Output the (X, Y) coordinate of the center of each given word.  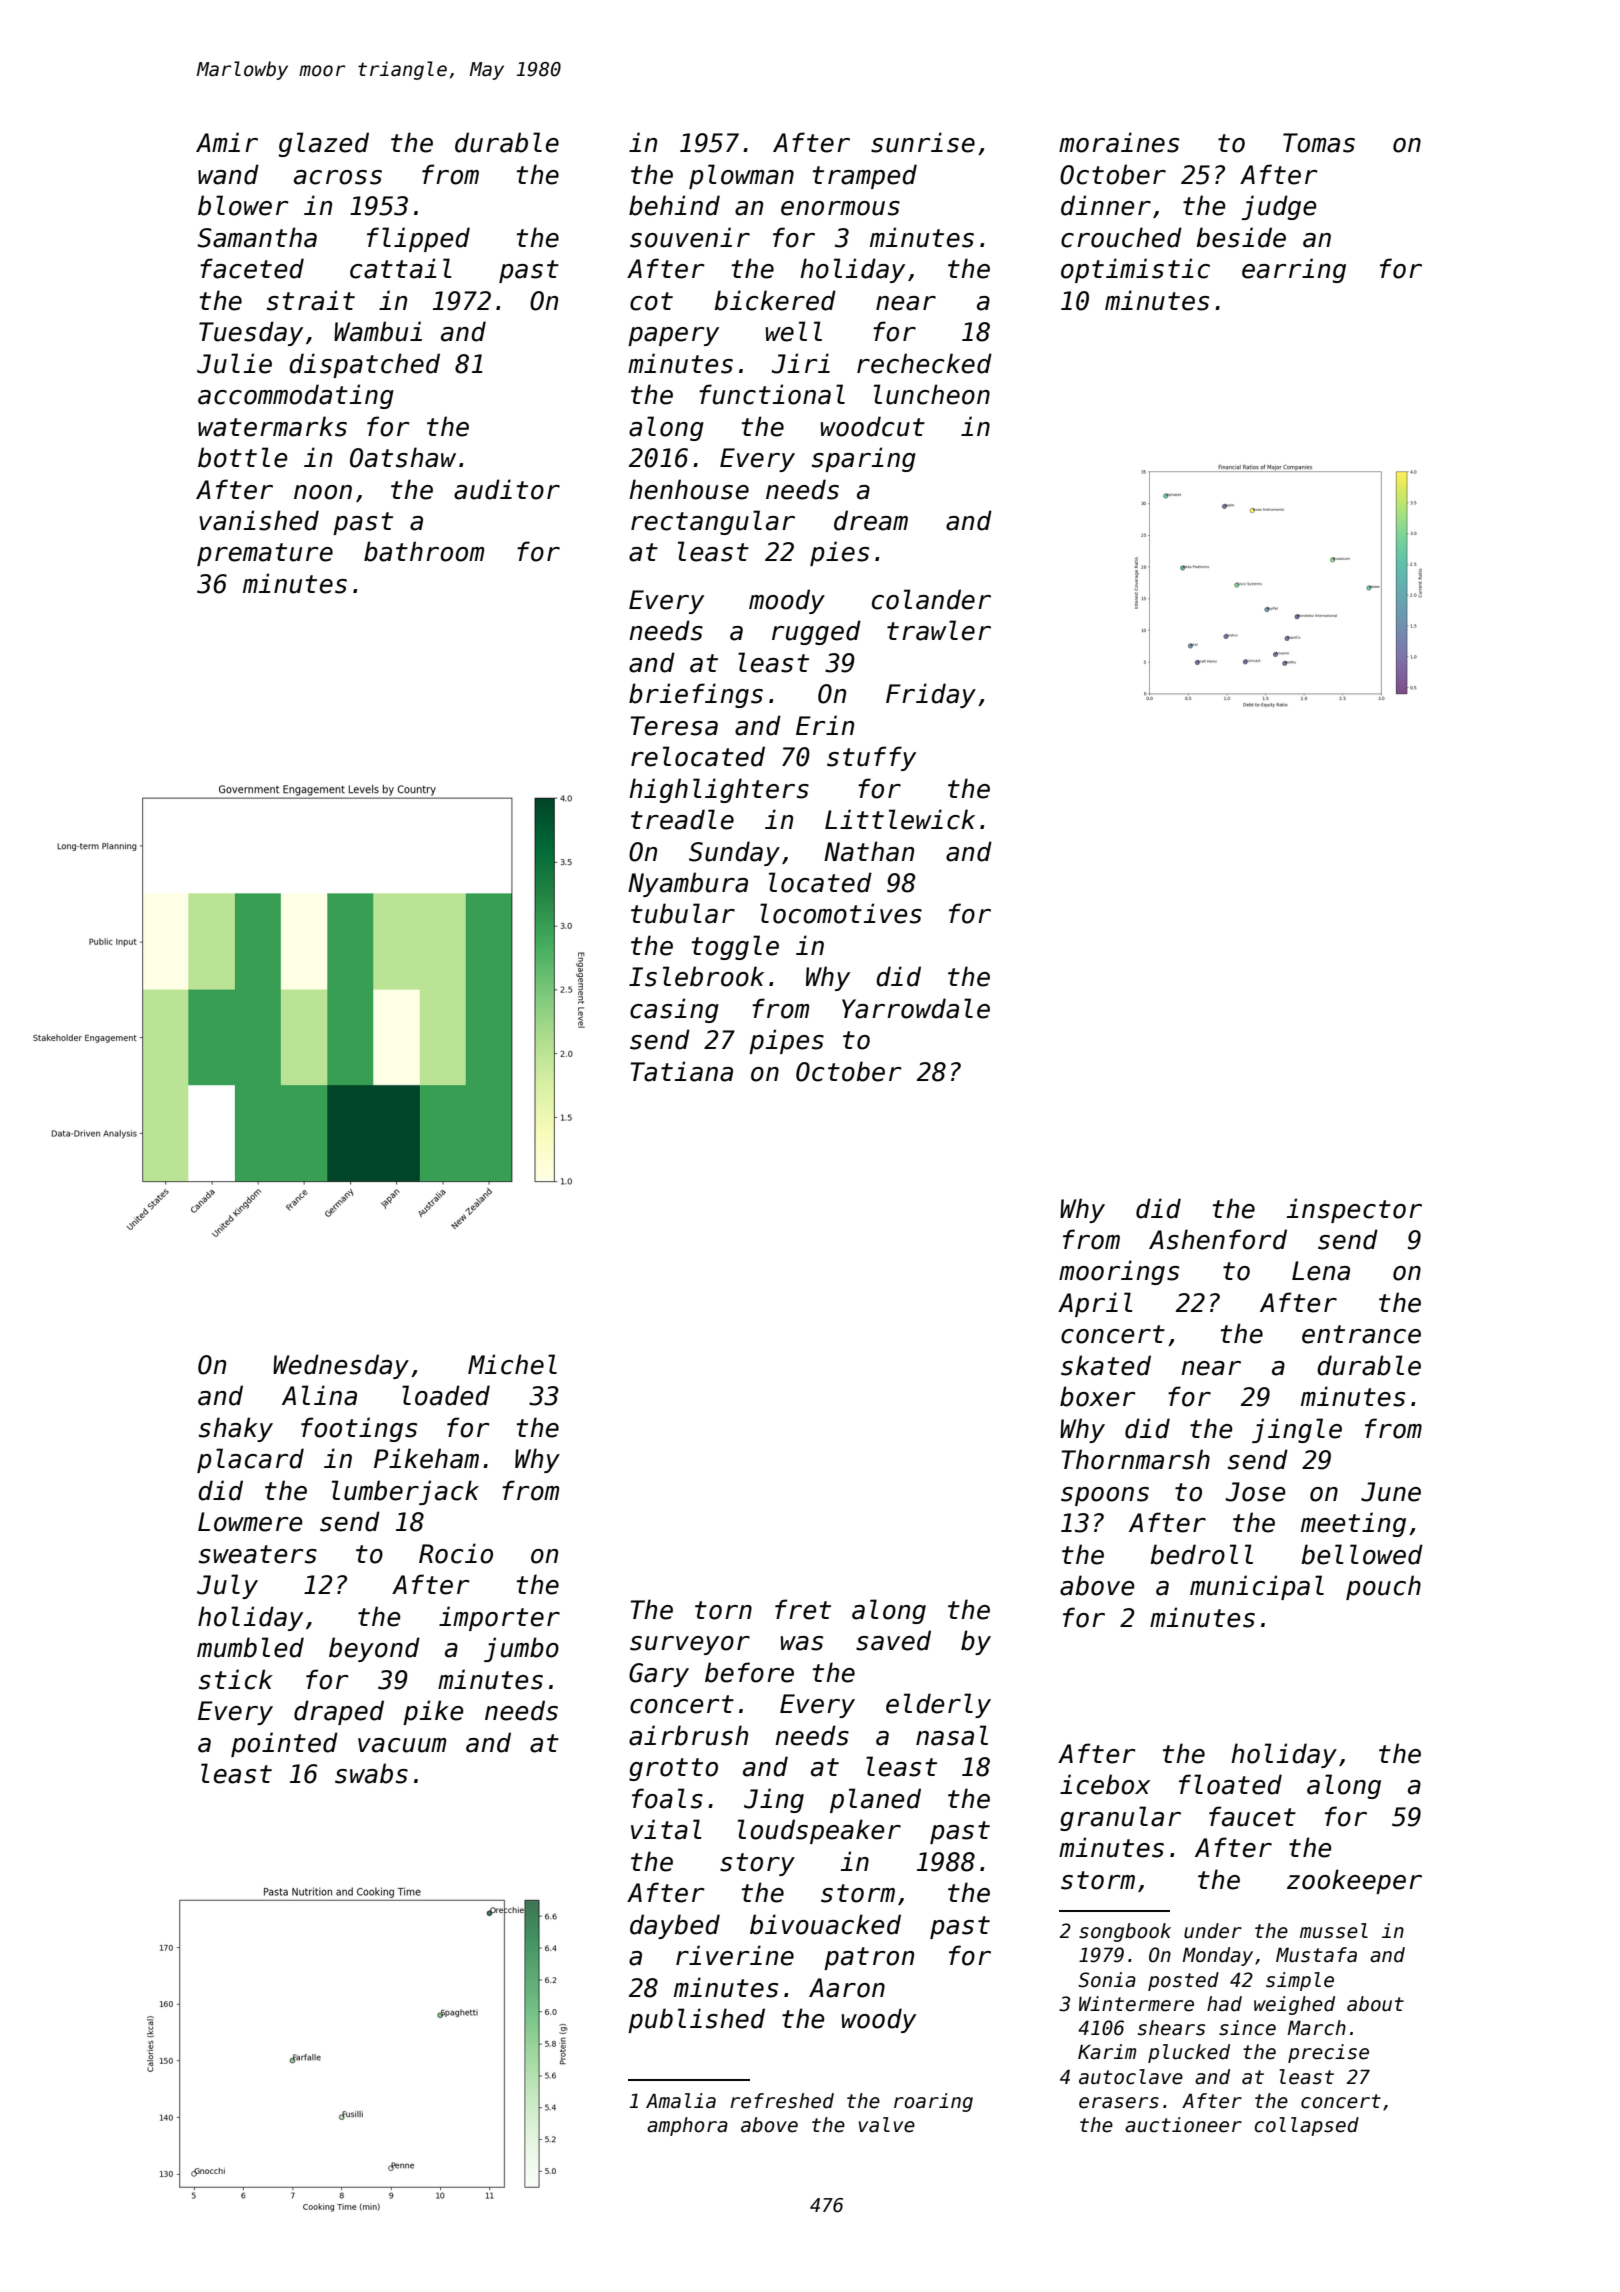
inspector (1354, 1210)
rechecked (924, 363)
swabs (371, 1773)
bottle (242, 457)
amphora (687, 2126)
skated (1106, 1365)
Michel (512, 1364)
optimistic (1135, 270)
